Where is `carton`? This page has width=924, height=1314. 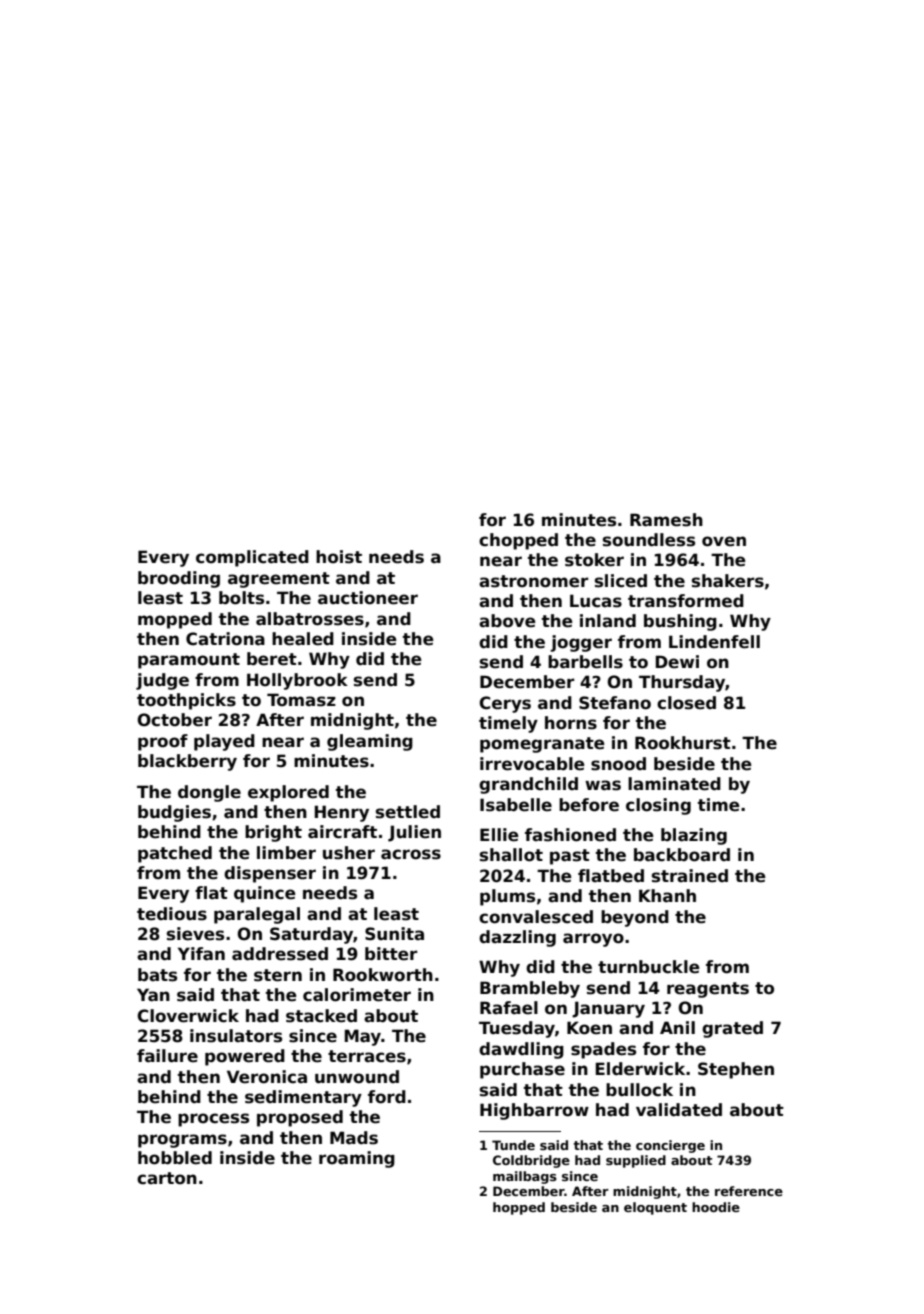
carton is located at coordinates (167, 1178).
